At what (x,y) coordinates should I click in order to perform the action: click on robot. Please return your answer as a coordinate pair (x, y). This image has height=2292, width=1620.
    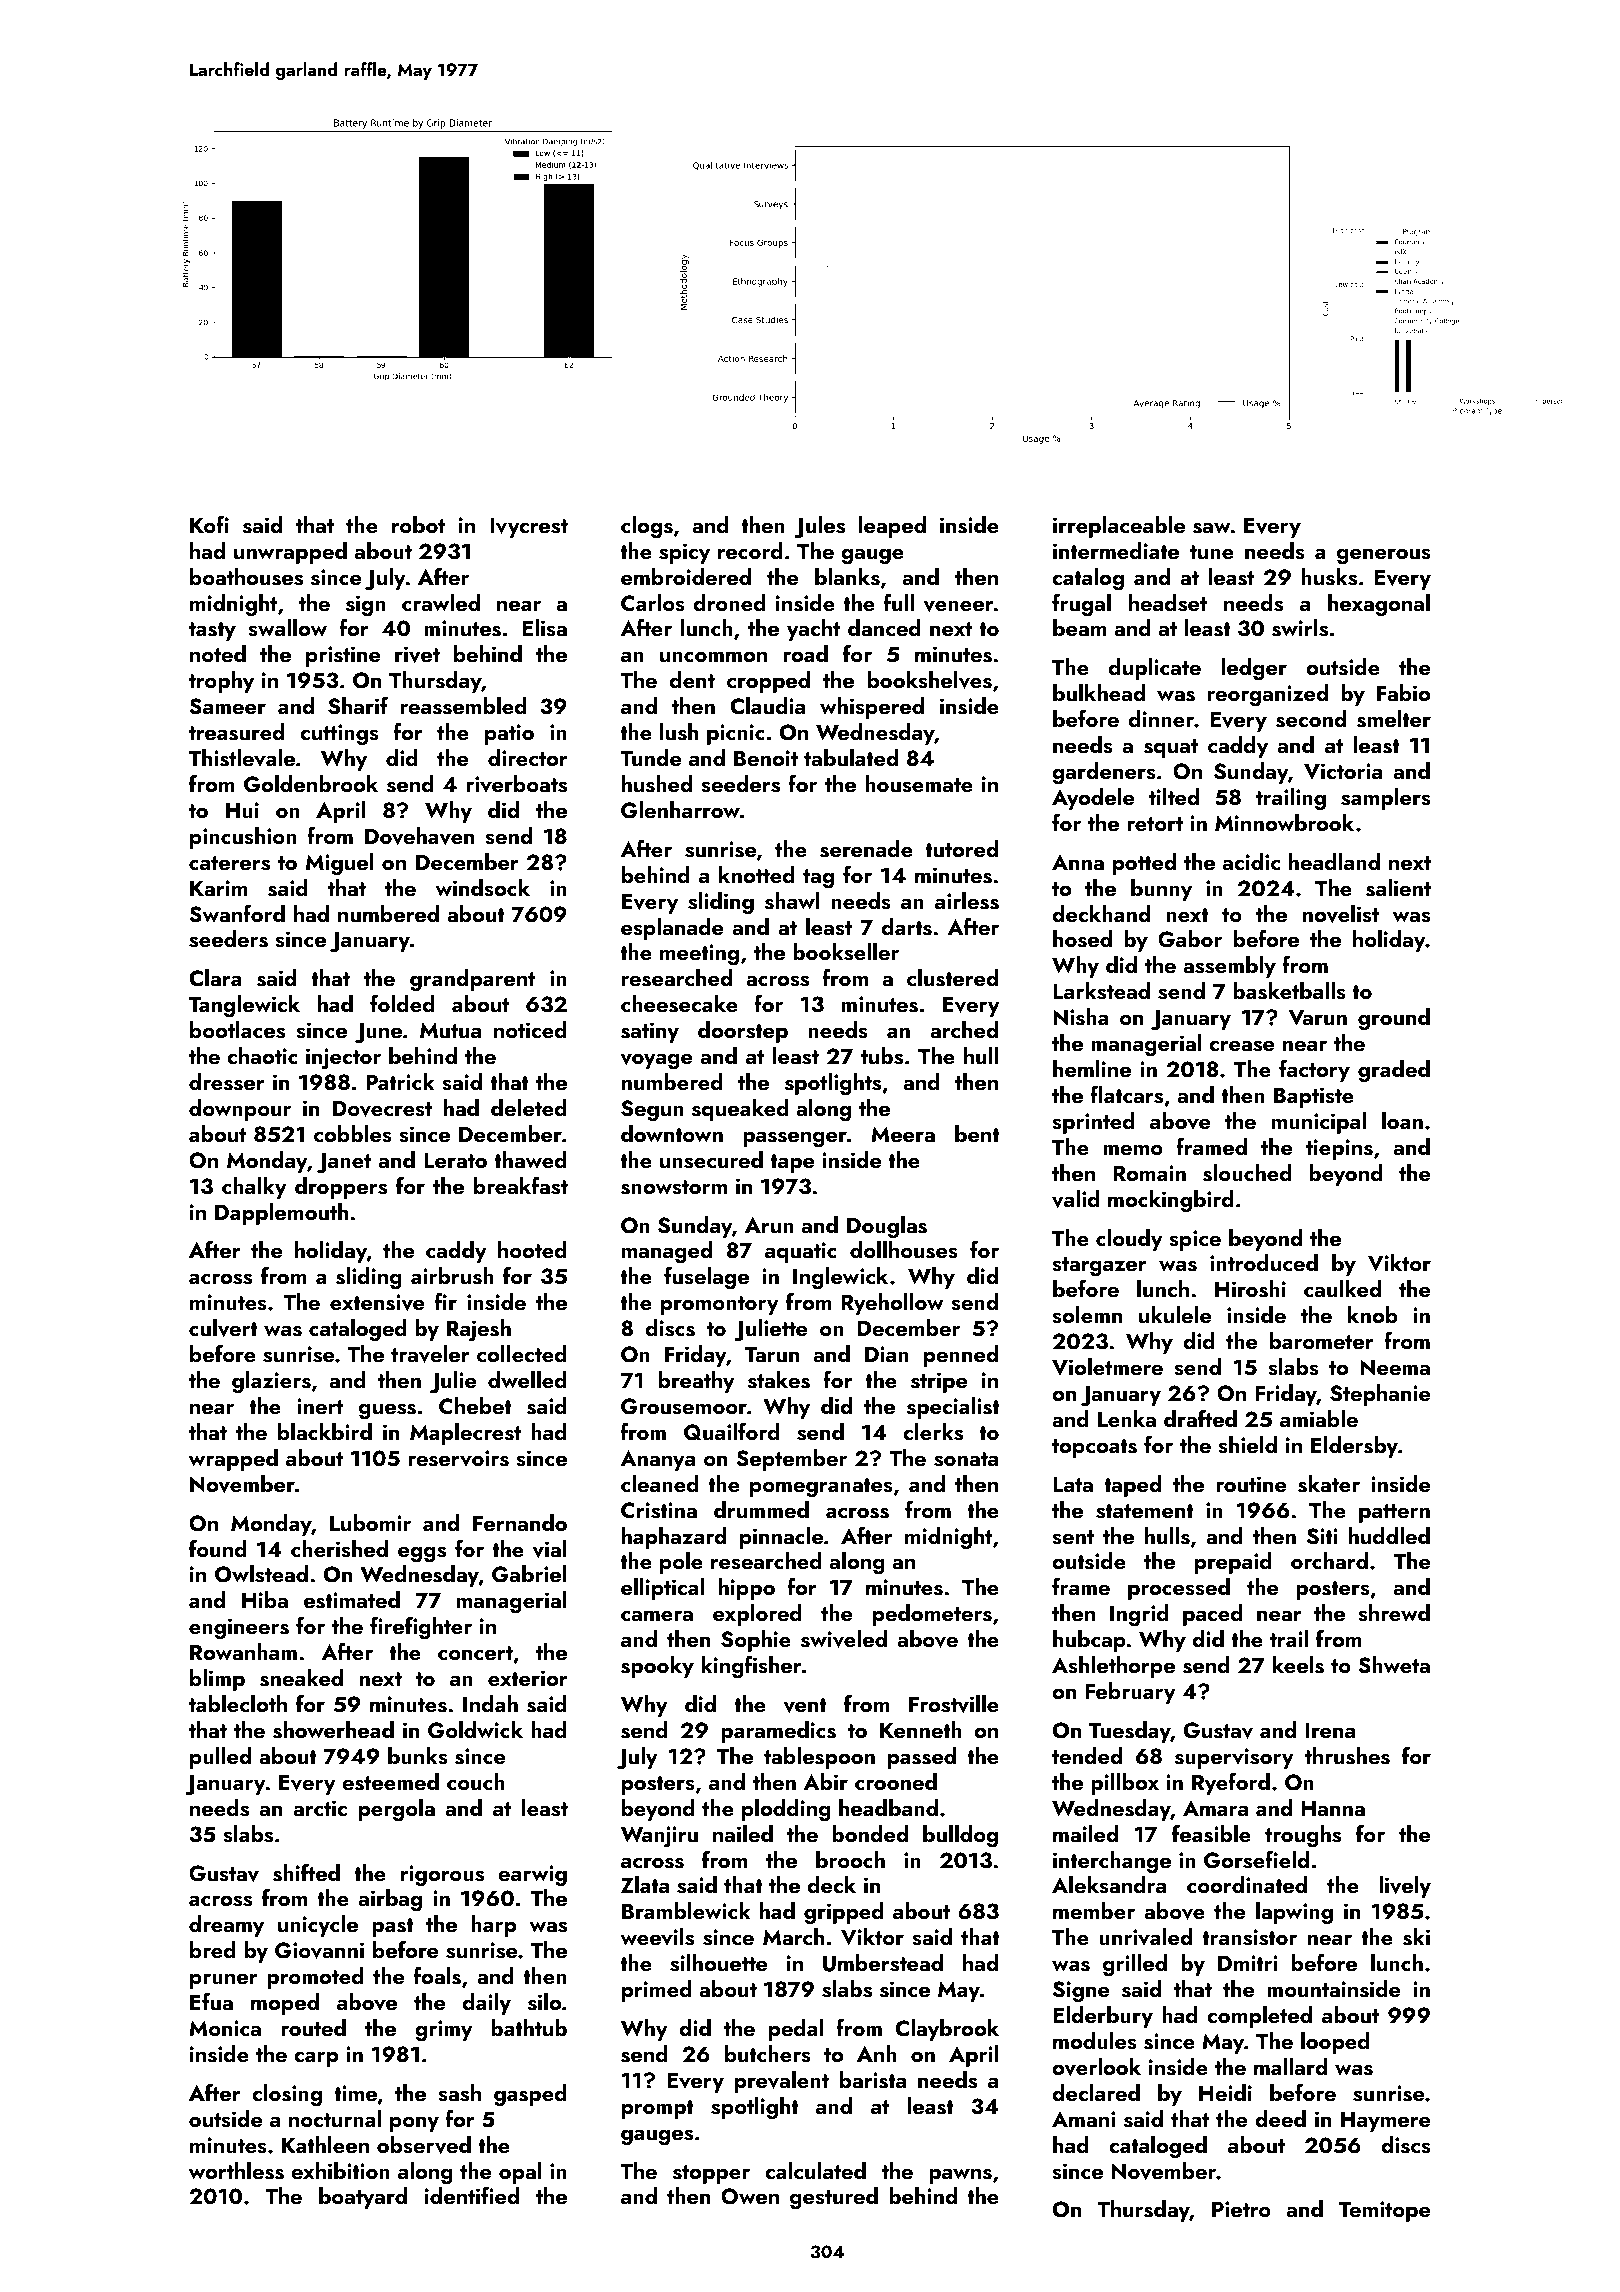
    Looking at the image, I should click on (418, 524).
